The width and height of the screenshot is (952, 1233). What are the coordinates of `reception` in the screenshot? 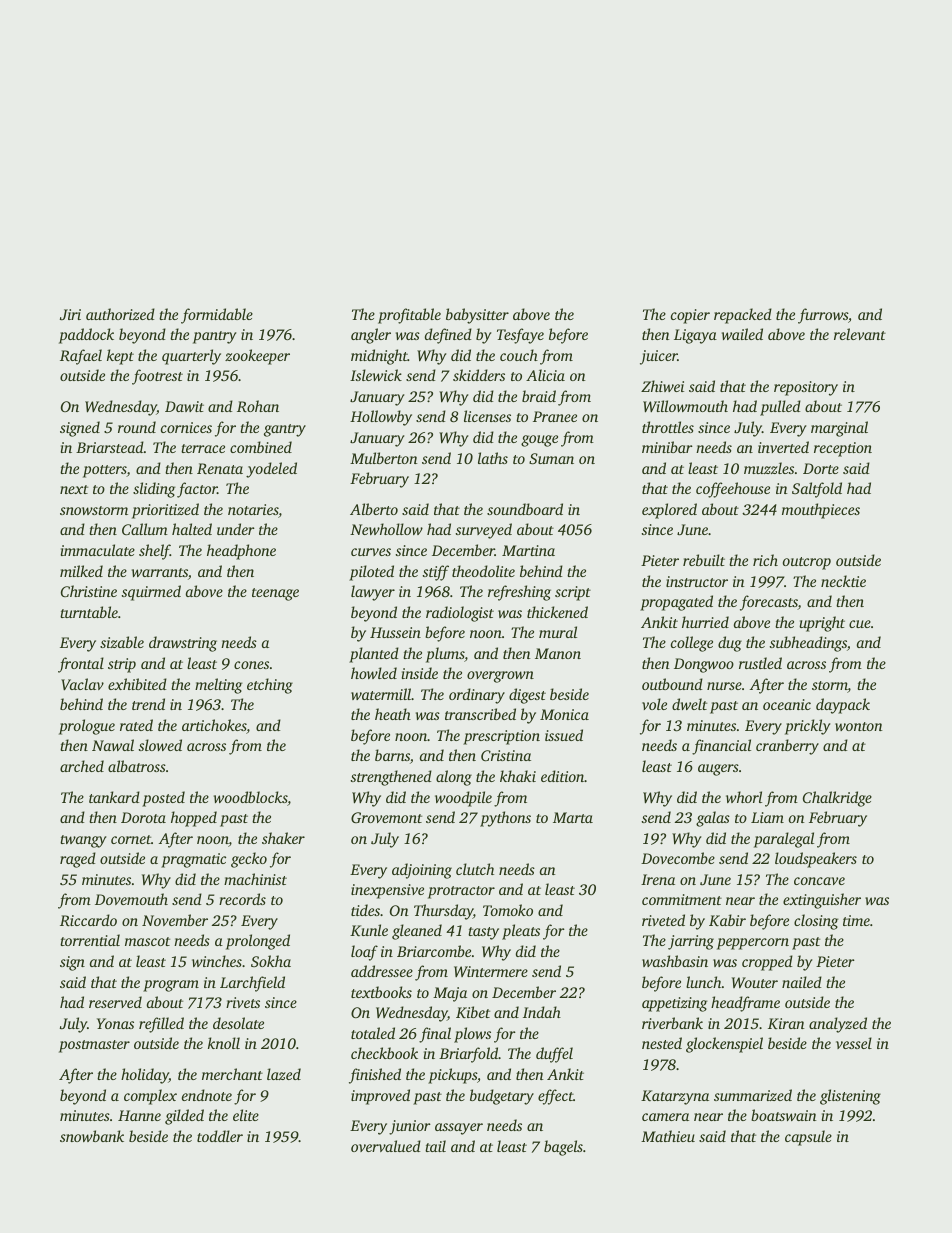 It's located at (843, 449).
